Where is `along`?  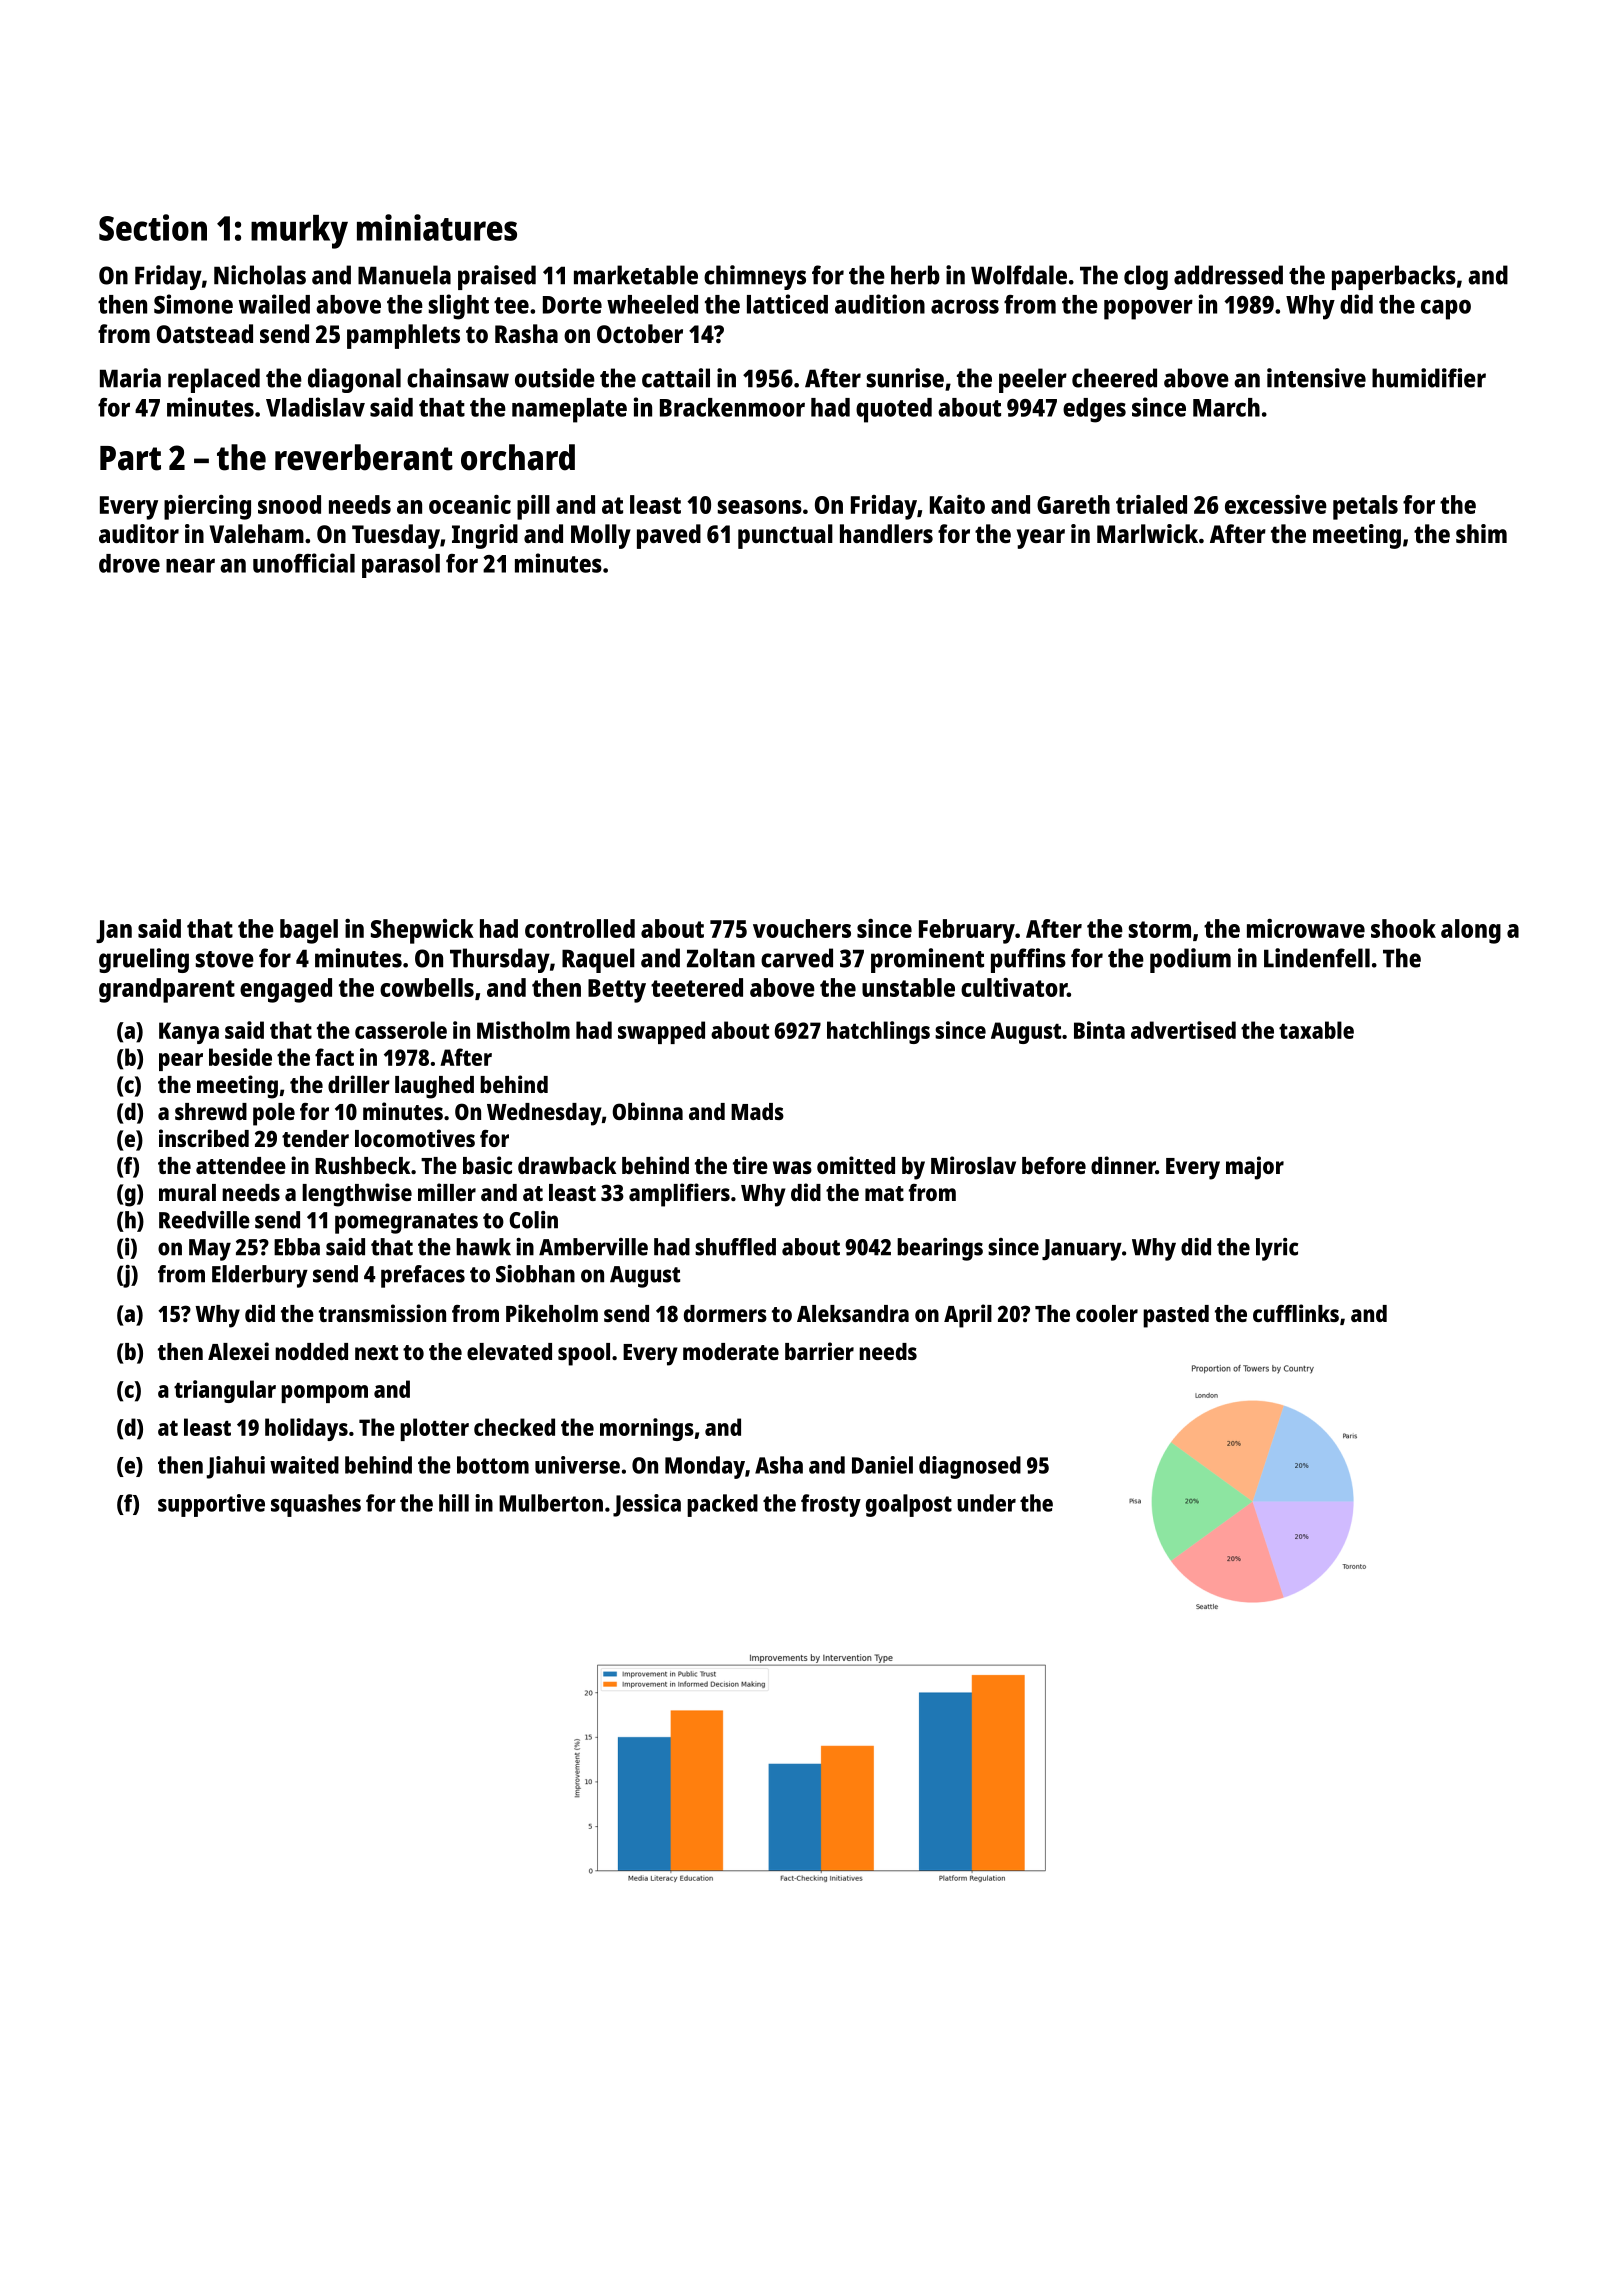 along is located at coordinates (1471, 931).
